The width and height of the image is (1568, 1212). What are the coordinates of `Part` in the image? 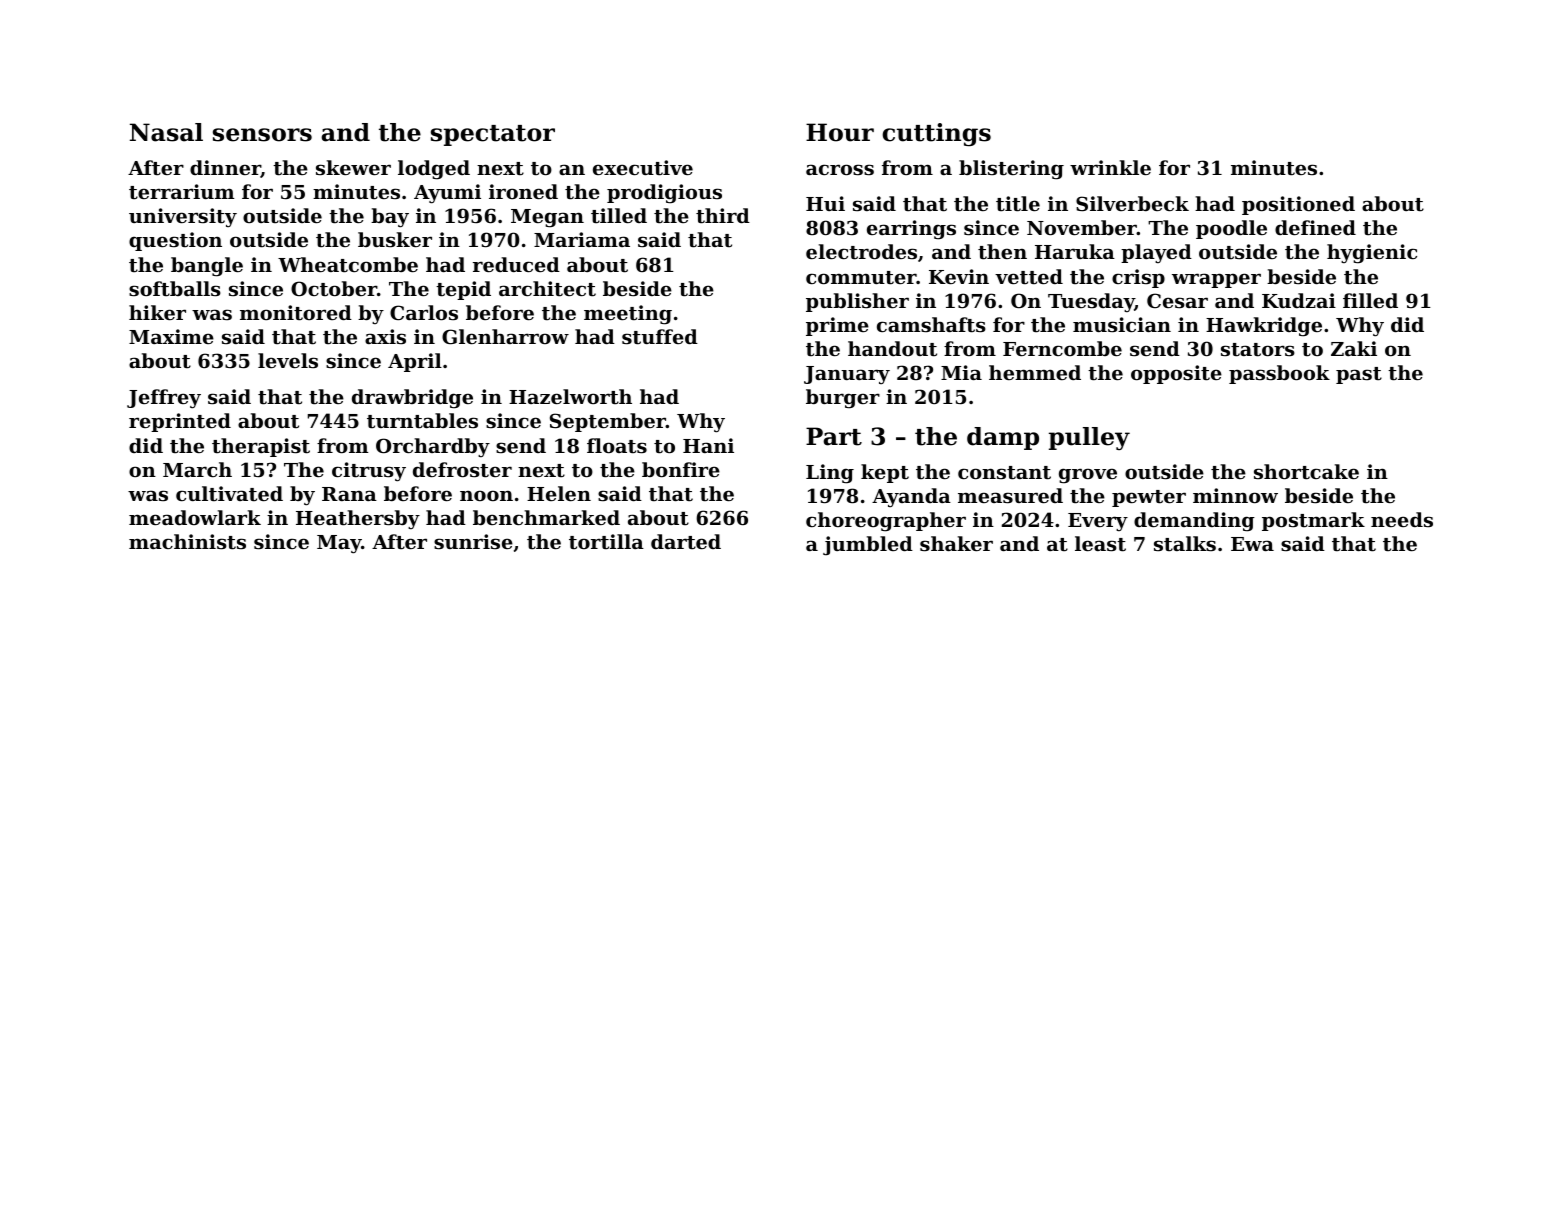 It's located at (834, 436).
